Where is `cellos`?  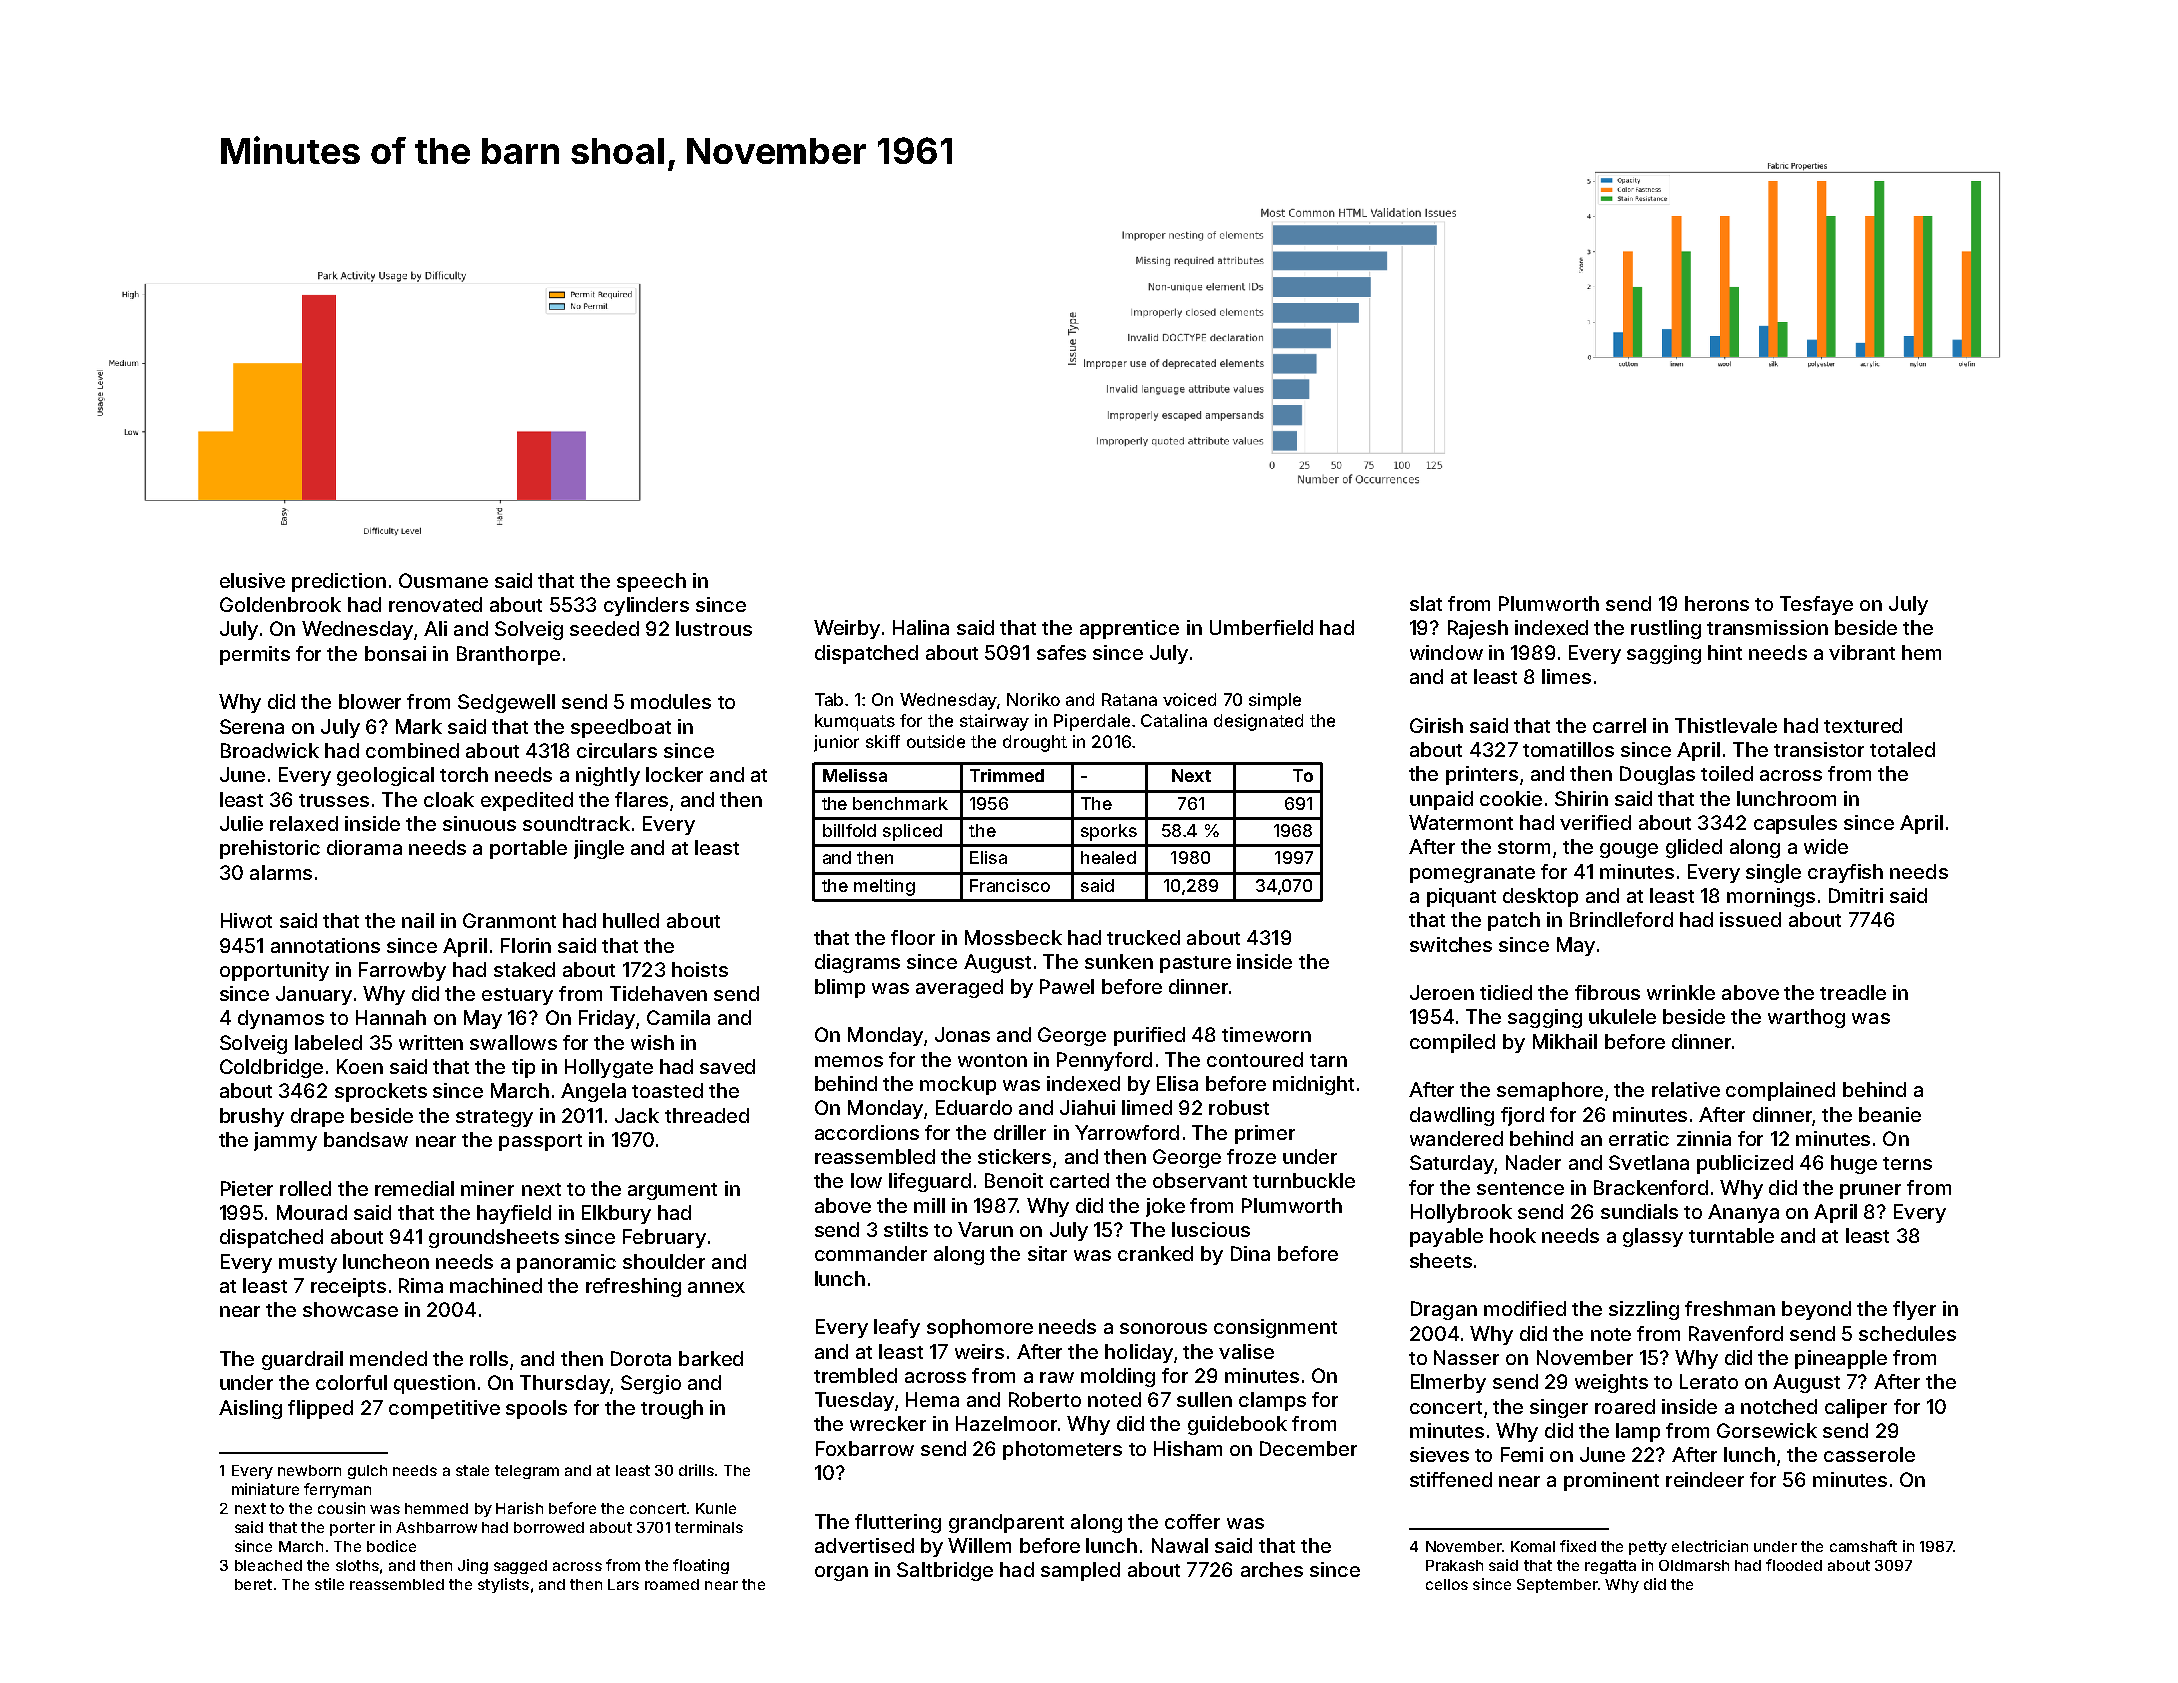 cellos is located at coordinates (1447, 1584).
